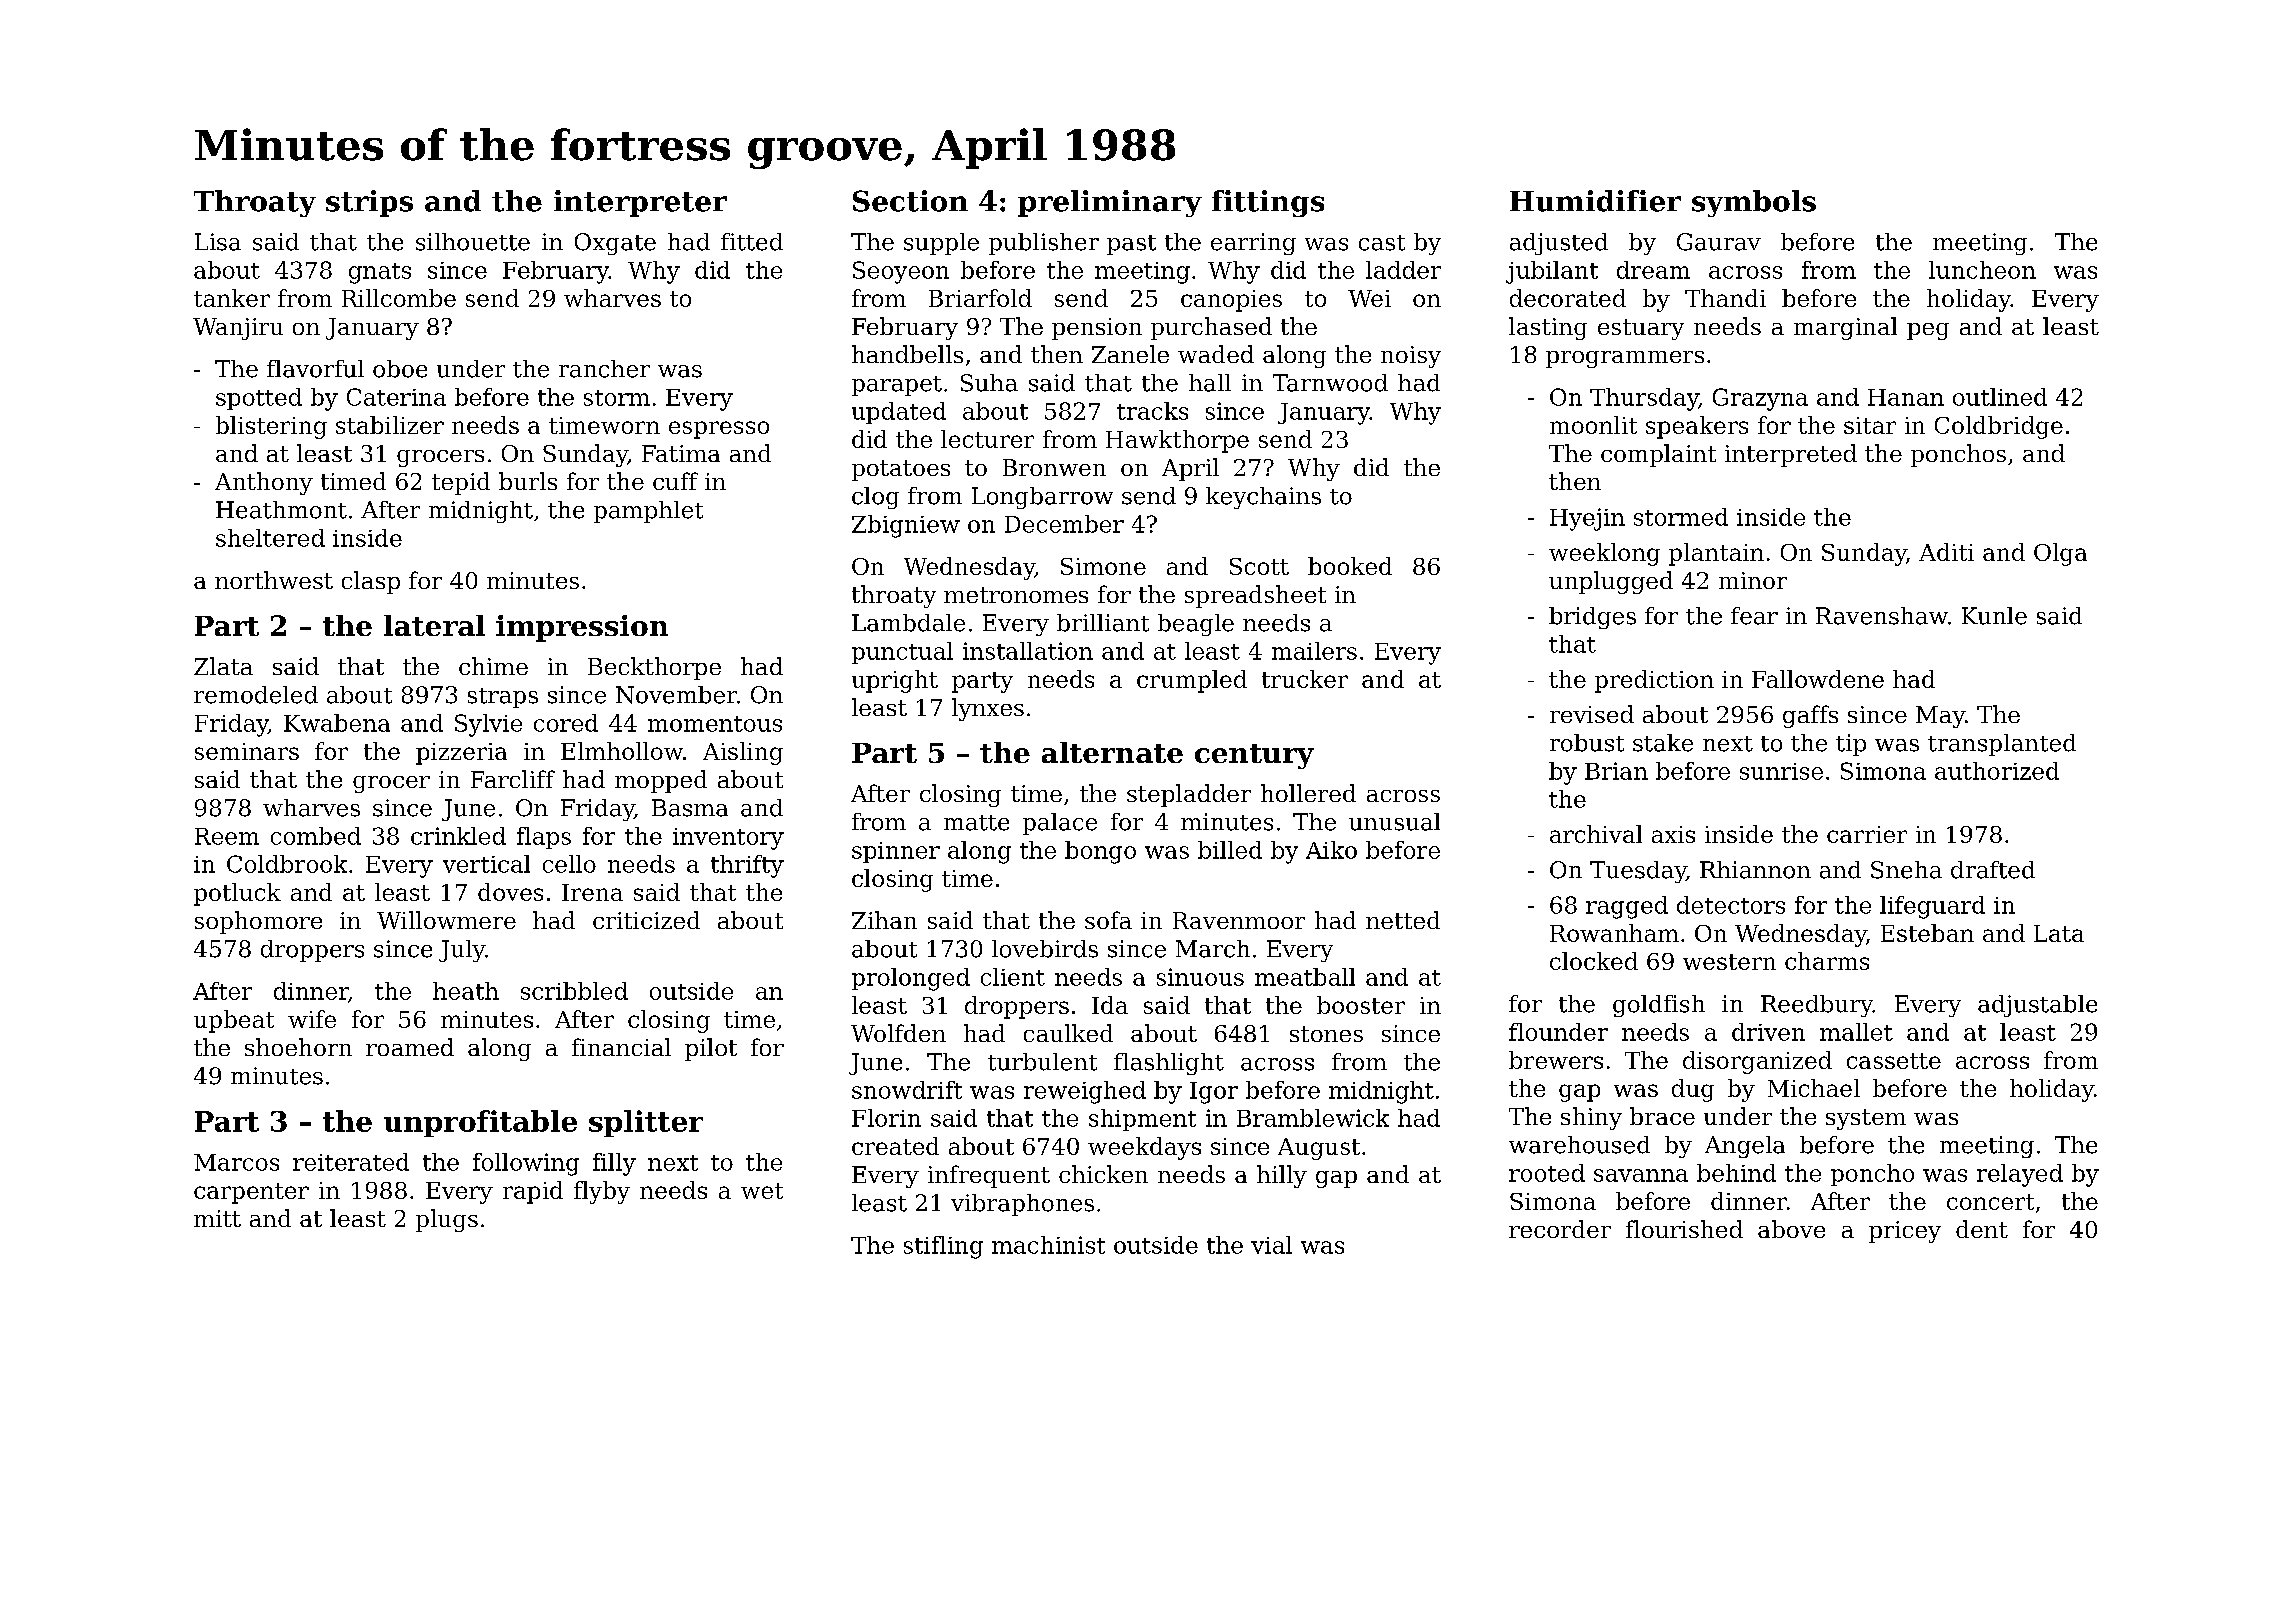 The height and width of the screenshot is (1620, 2292). Describe the element at coordinates (369, 203) in the screenshot. I see `strips` at that location.
